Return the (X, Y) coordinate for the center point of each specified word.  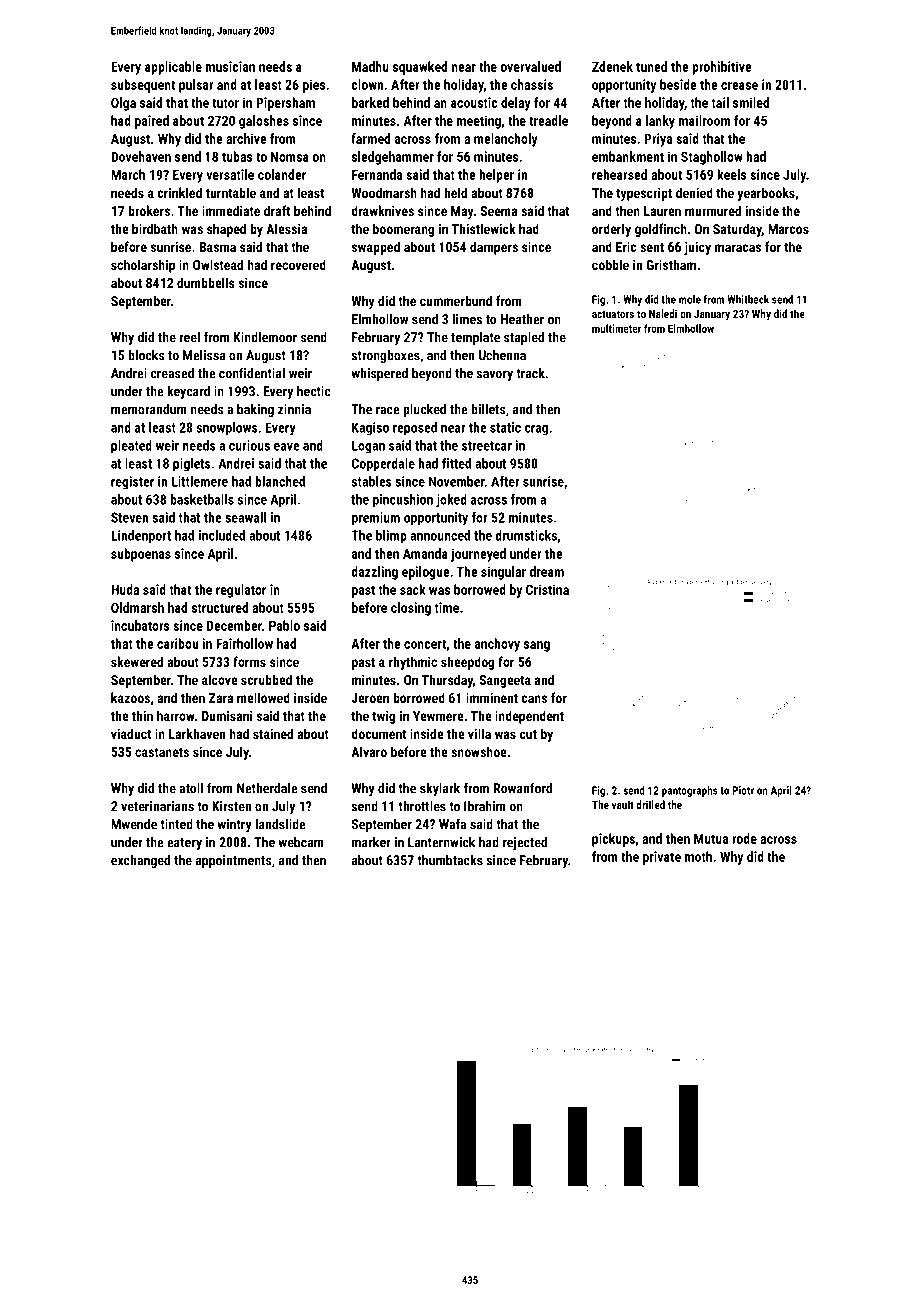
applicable (173, 68)
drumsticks (526, 535)
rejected (525, 843)
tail (720, 102)
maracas (738, 248)
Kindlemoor (265, 337)
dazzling (374, 573)
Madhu (370, 66)
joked (451, 501)
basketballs (202, 499)
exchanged (140, 861)
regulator (241, 591)
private (662, 858)
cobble (610, 264)
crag (536, 430)
